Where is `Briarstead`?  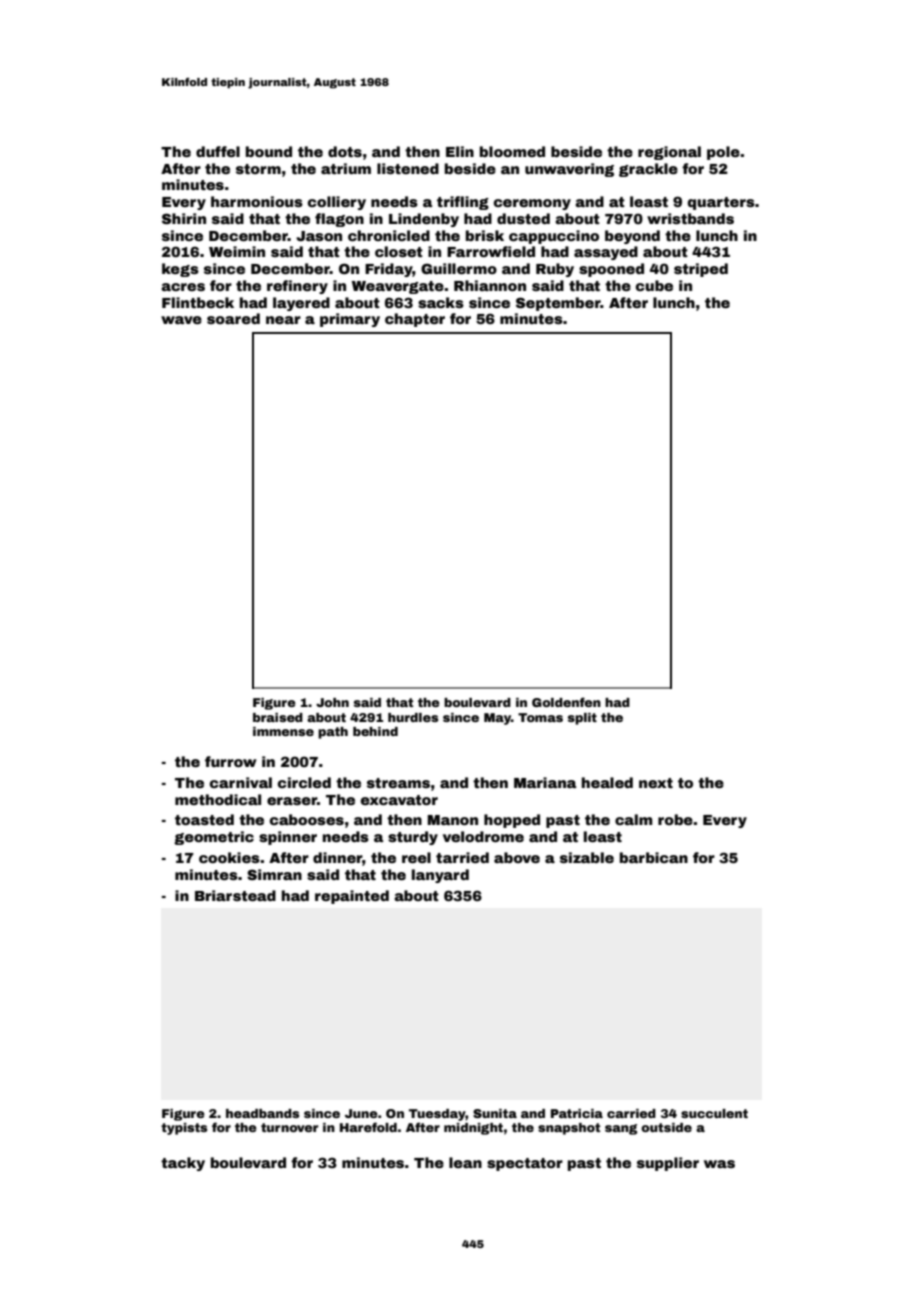
Briarstead is located at coordinates (235, 895).
